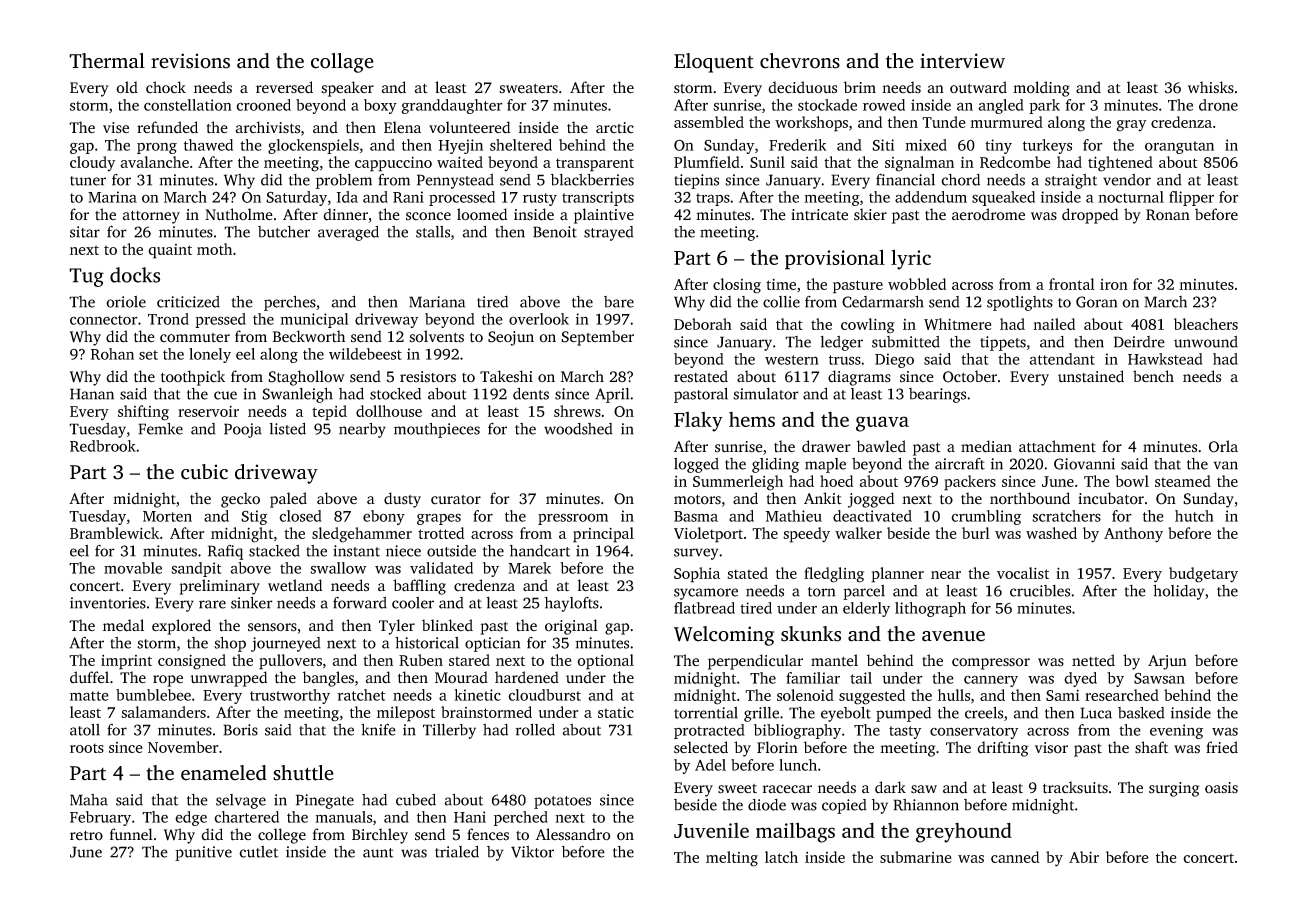  What do you see at coordinates (167, 127) in the document?
I see `refunded` at bounding box center [167, 127].
